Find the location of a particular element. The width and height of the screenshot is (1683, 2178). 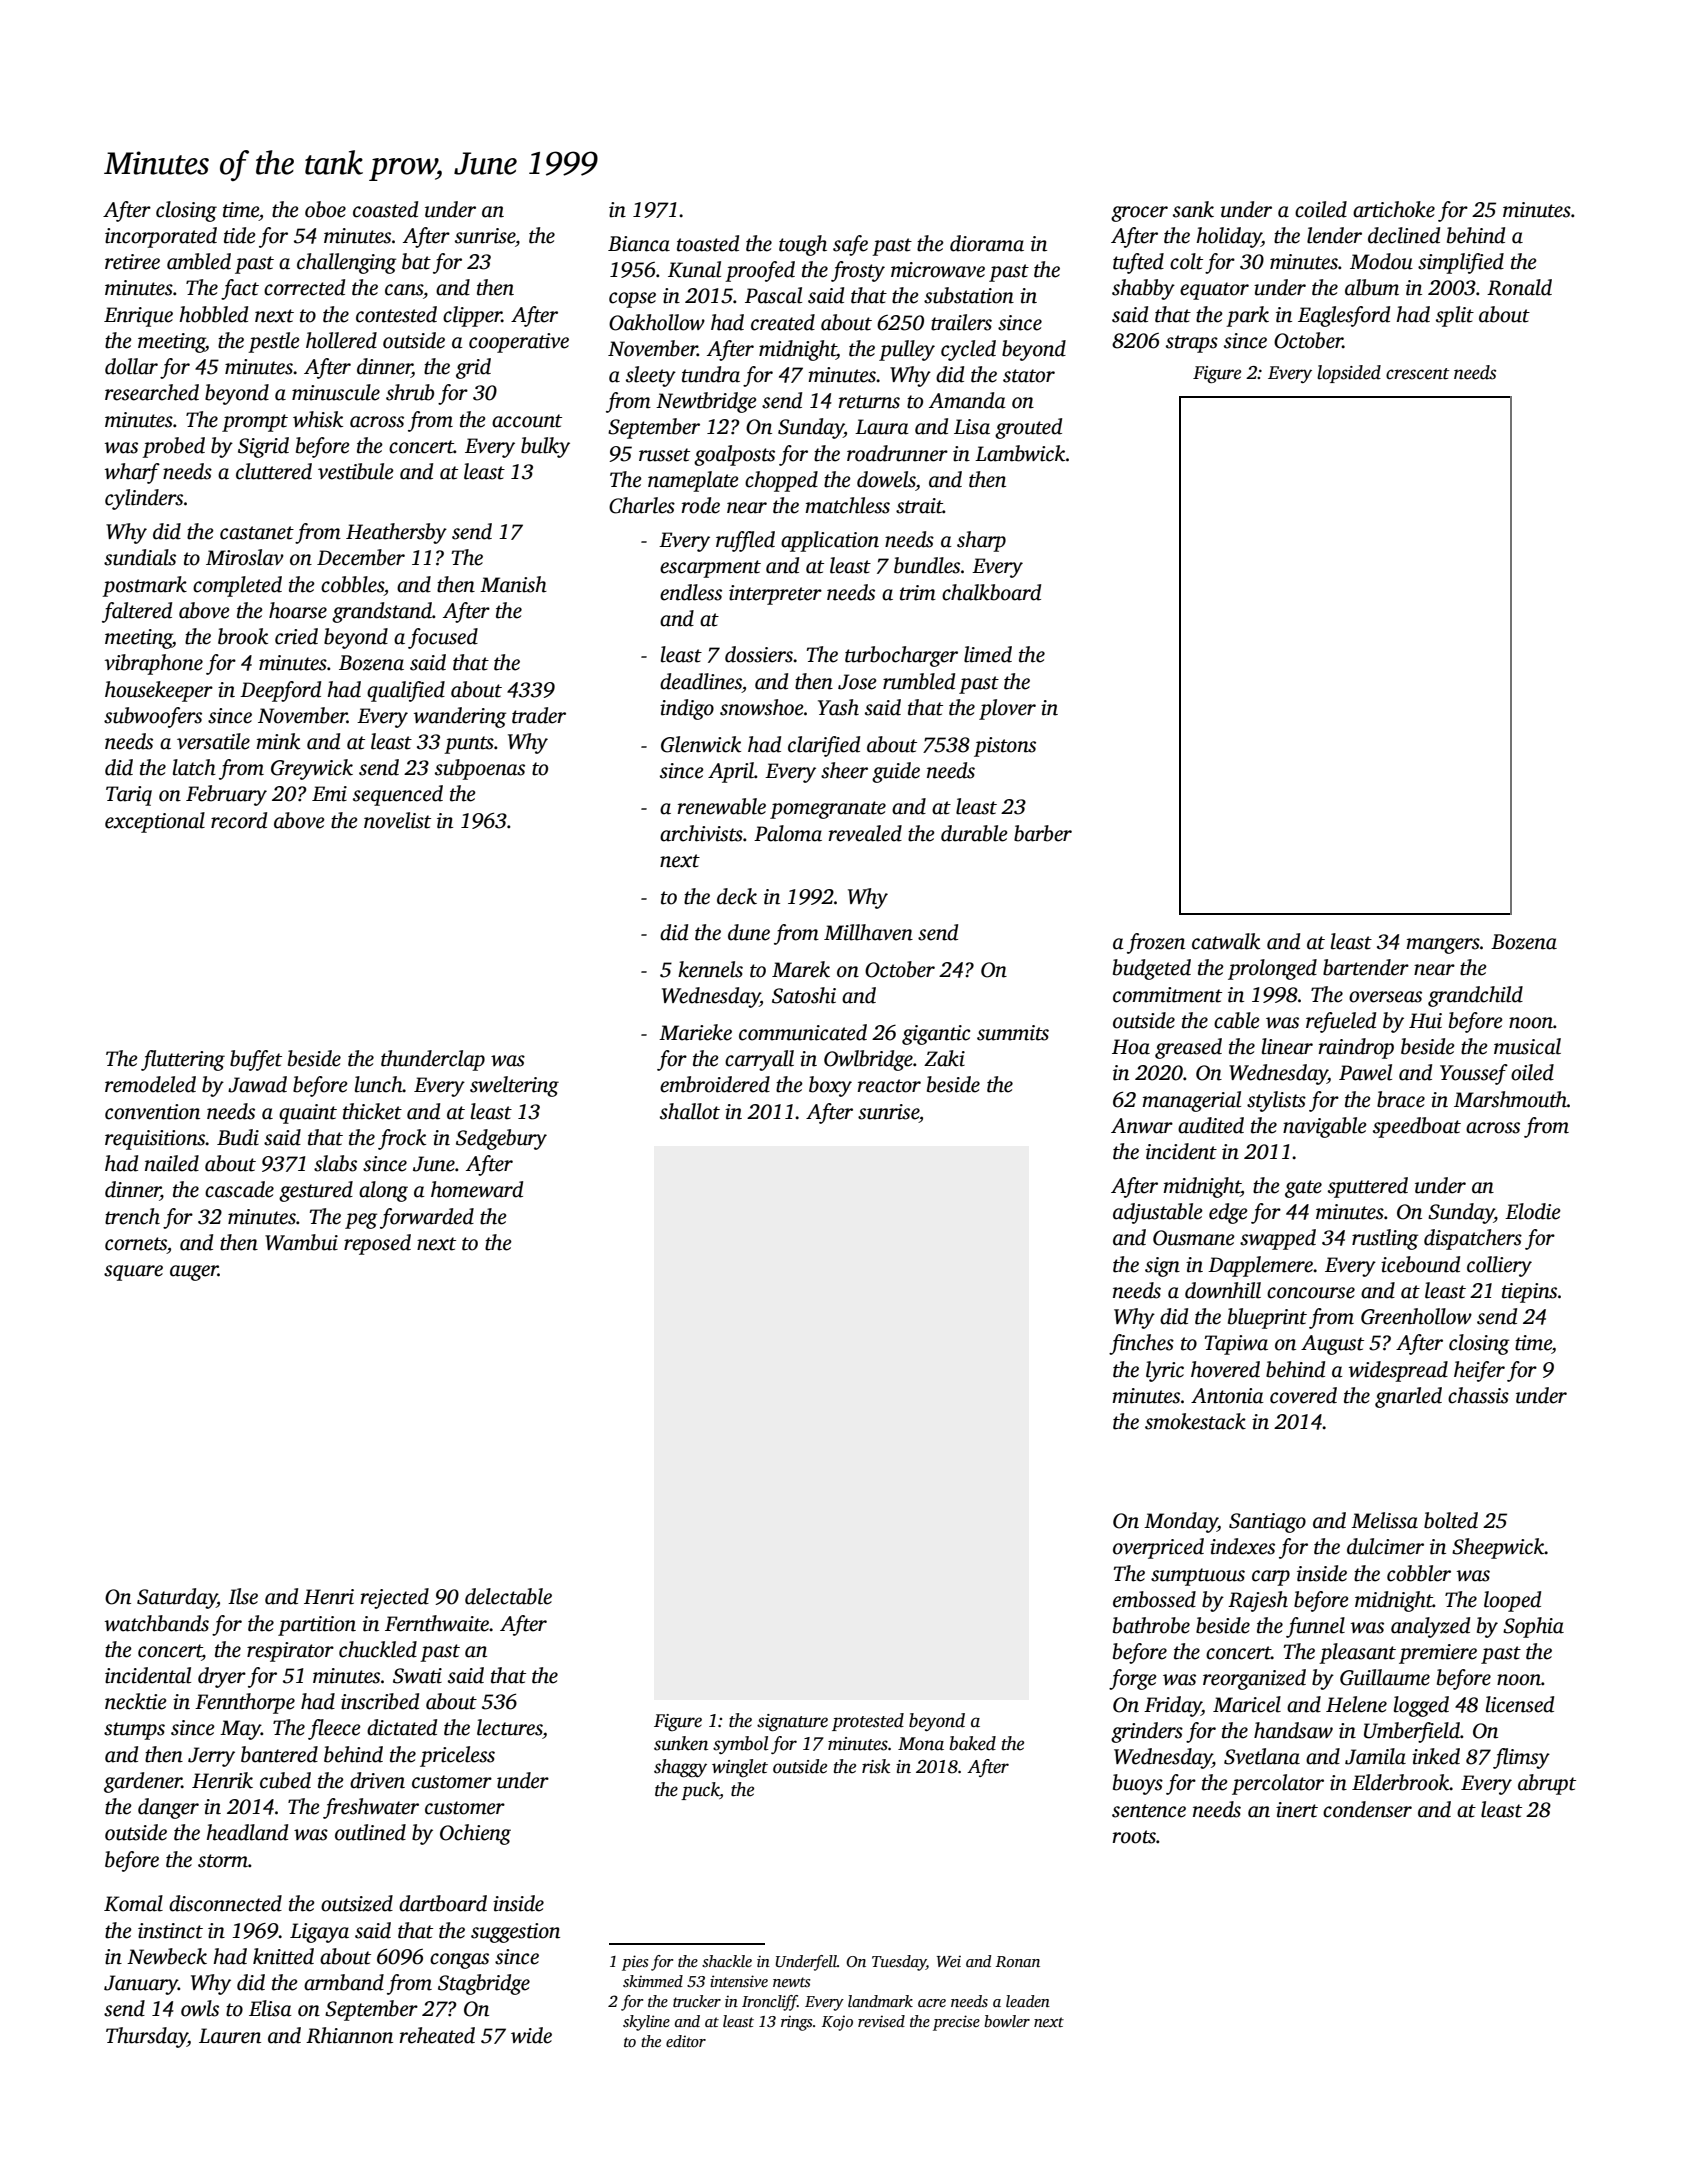

summits is located at coordinates (1013, 1033).
